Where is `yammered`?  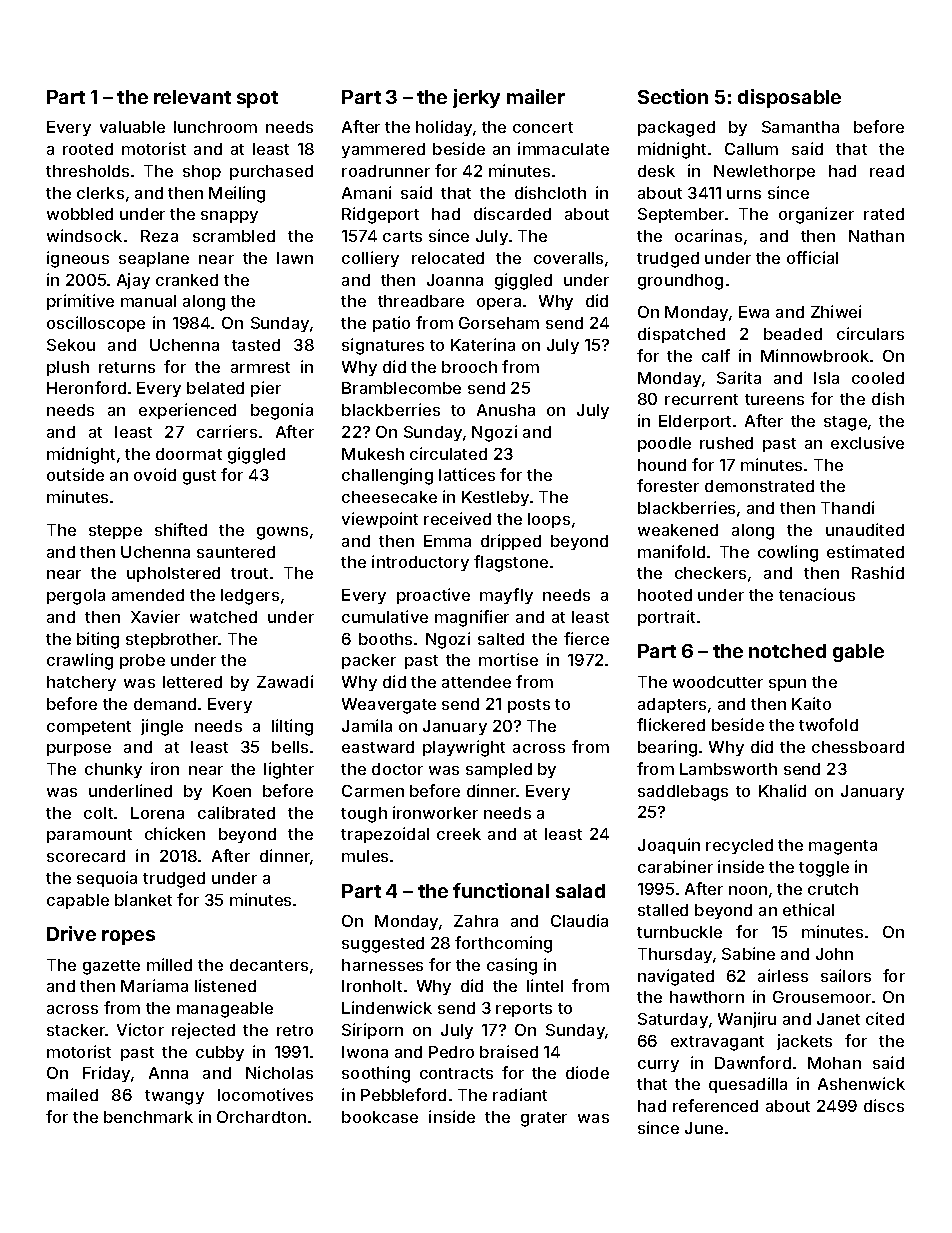 yammered is located at coordinates (383, 150).
